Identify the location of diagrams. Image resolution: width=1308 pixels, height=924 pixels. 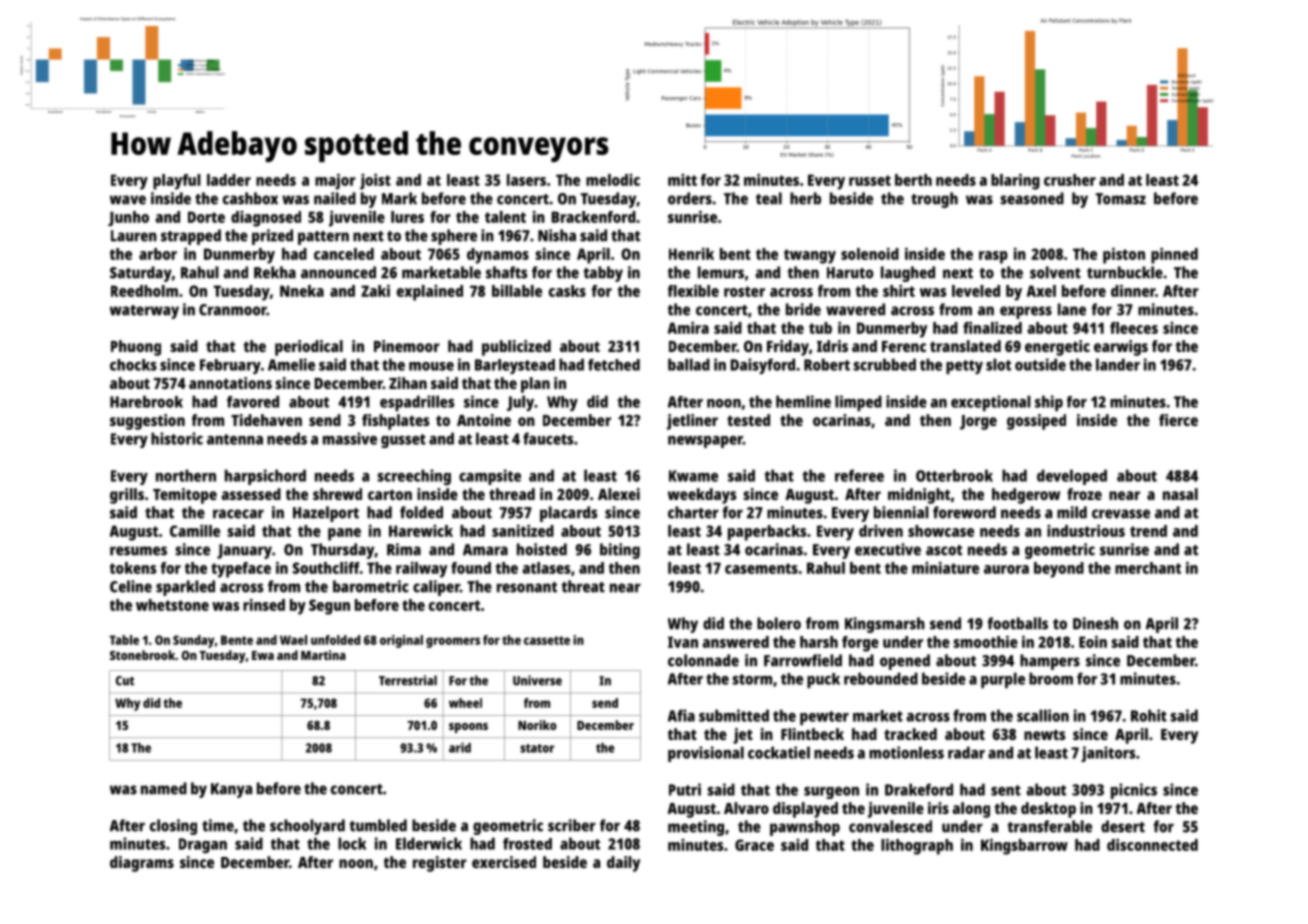
(142, 864).
